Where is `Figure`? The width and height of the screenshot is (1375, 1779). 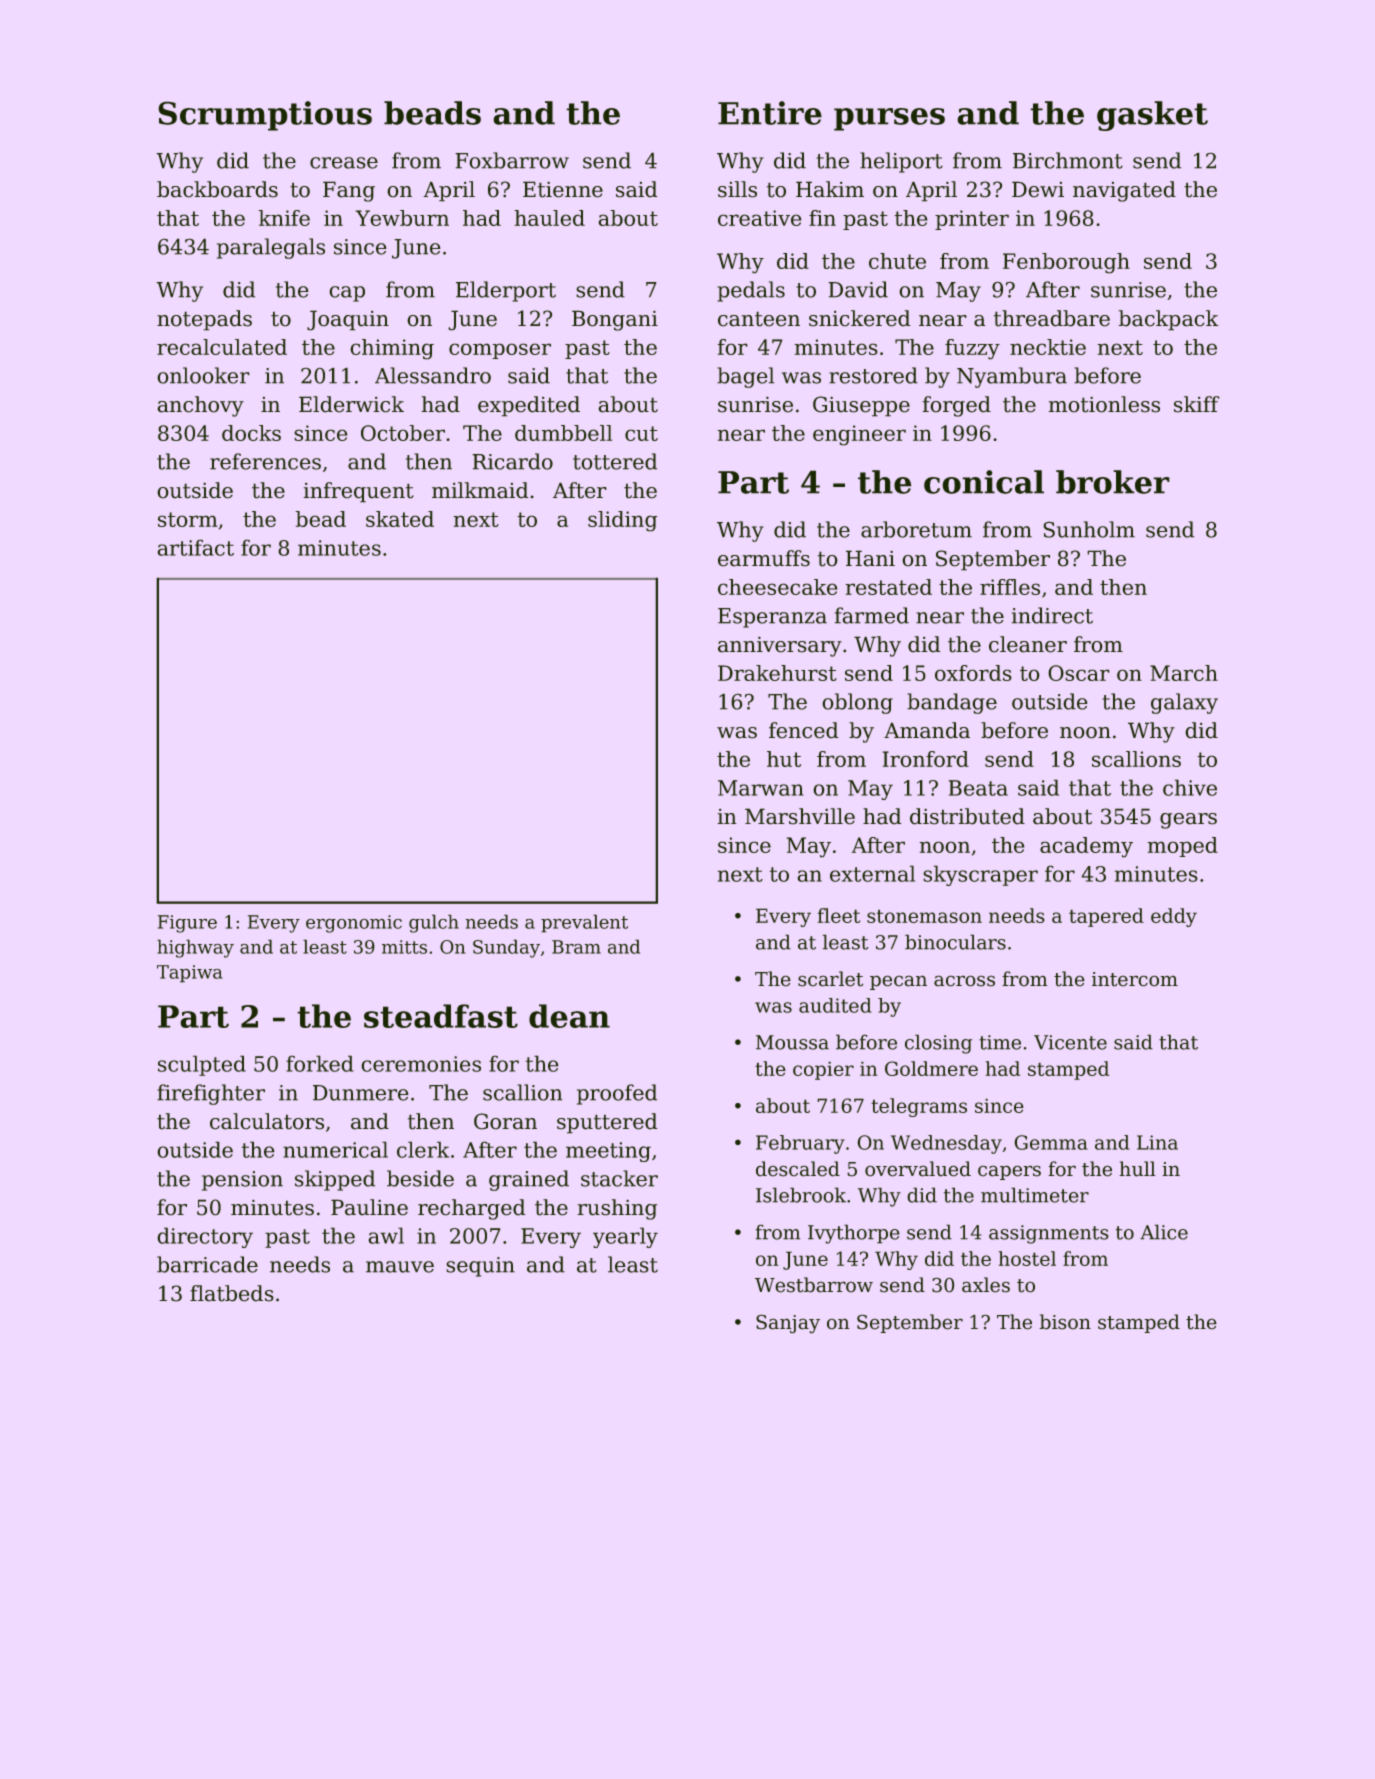 Figure is located at coordinates (187, 924).
